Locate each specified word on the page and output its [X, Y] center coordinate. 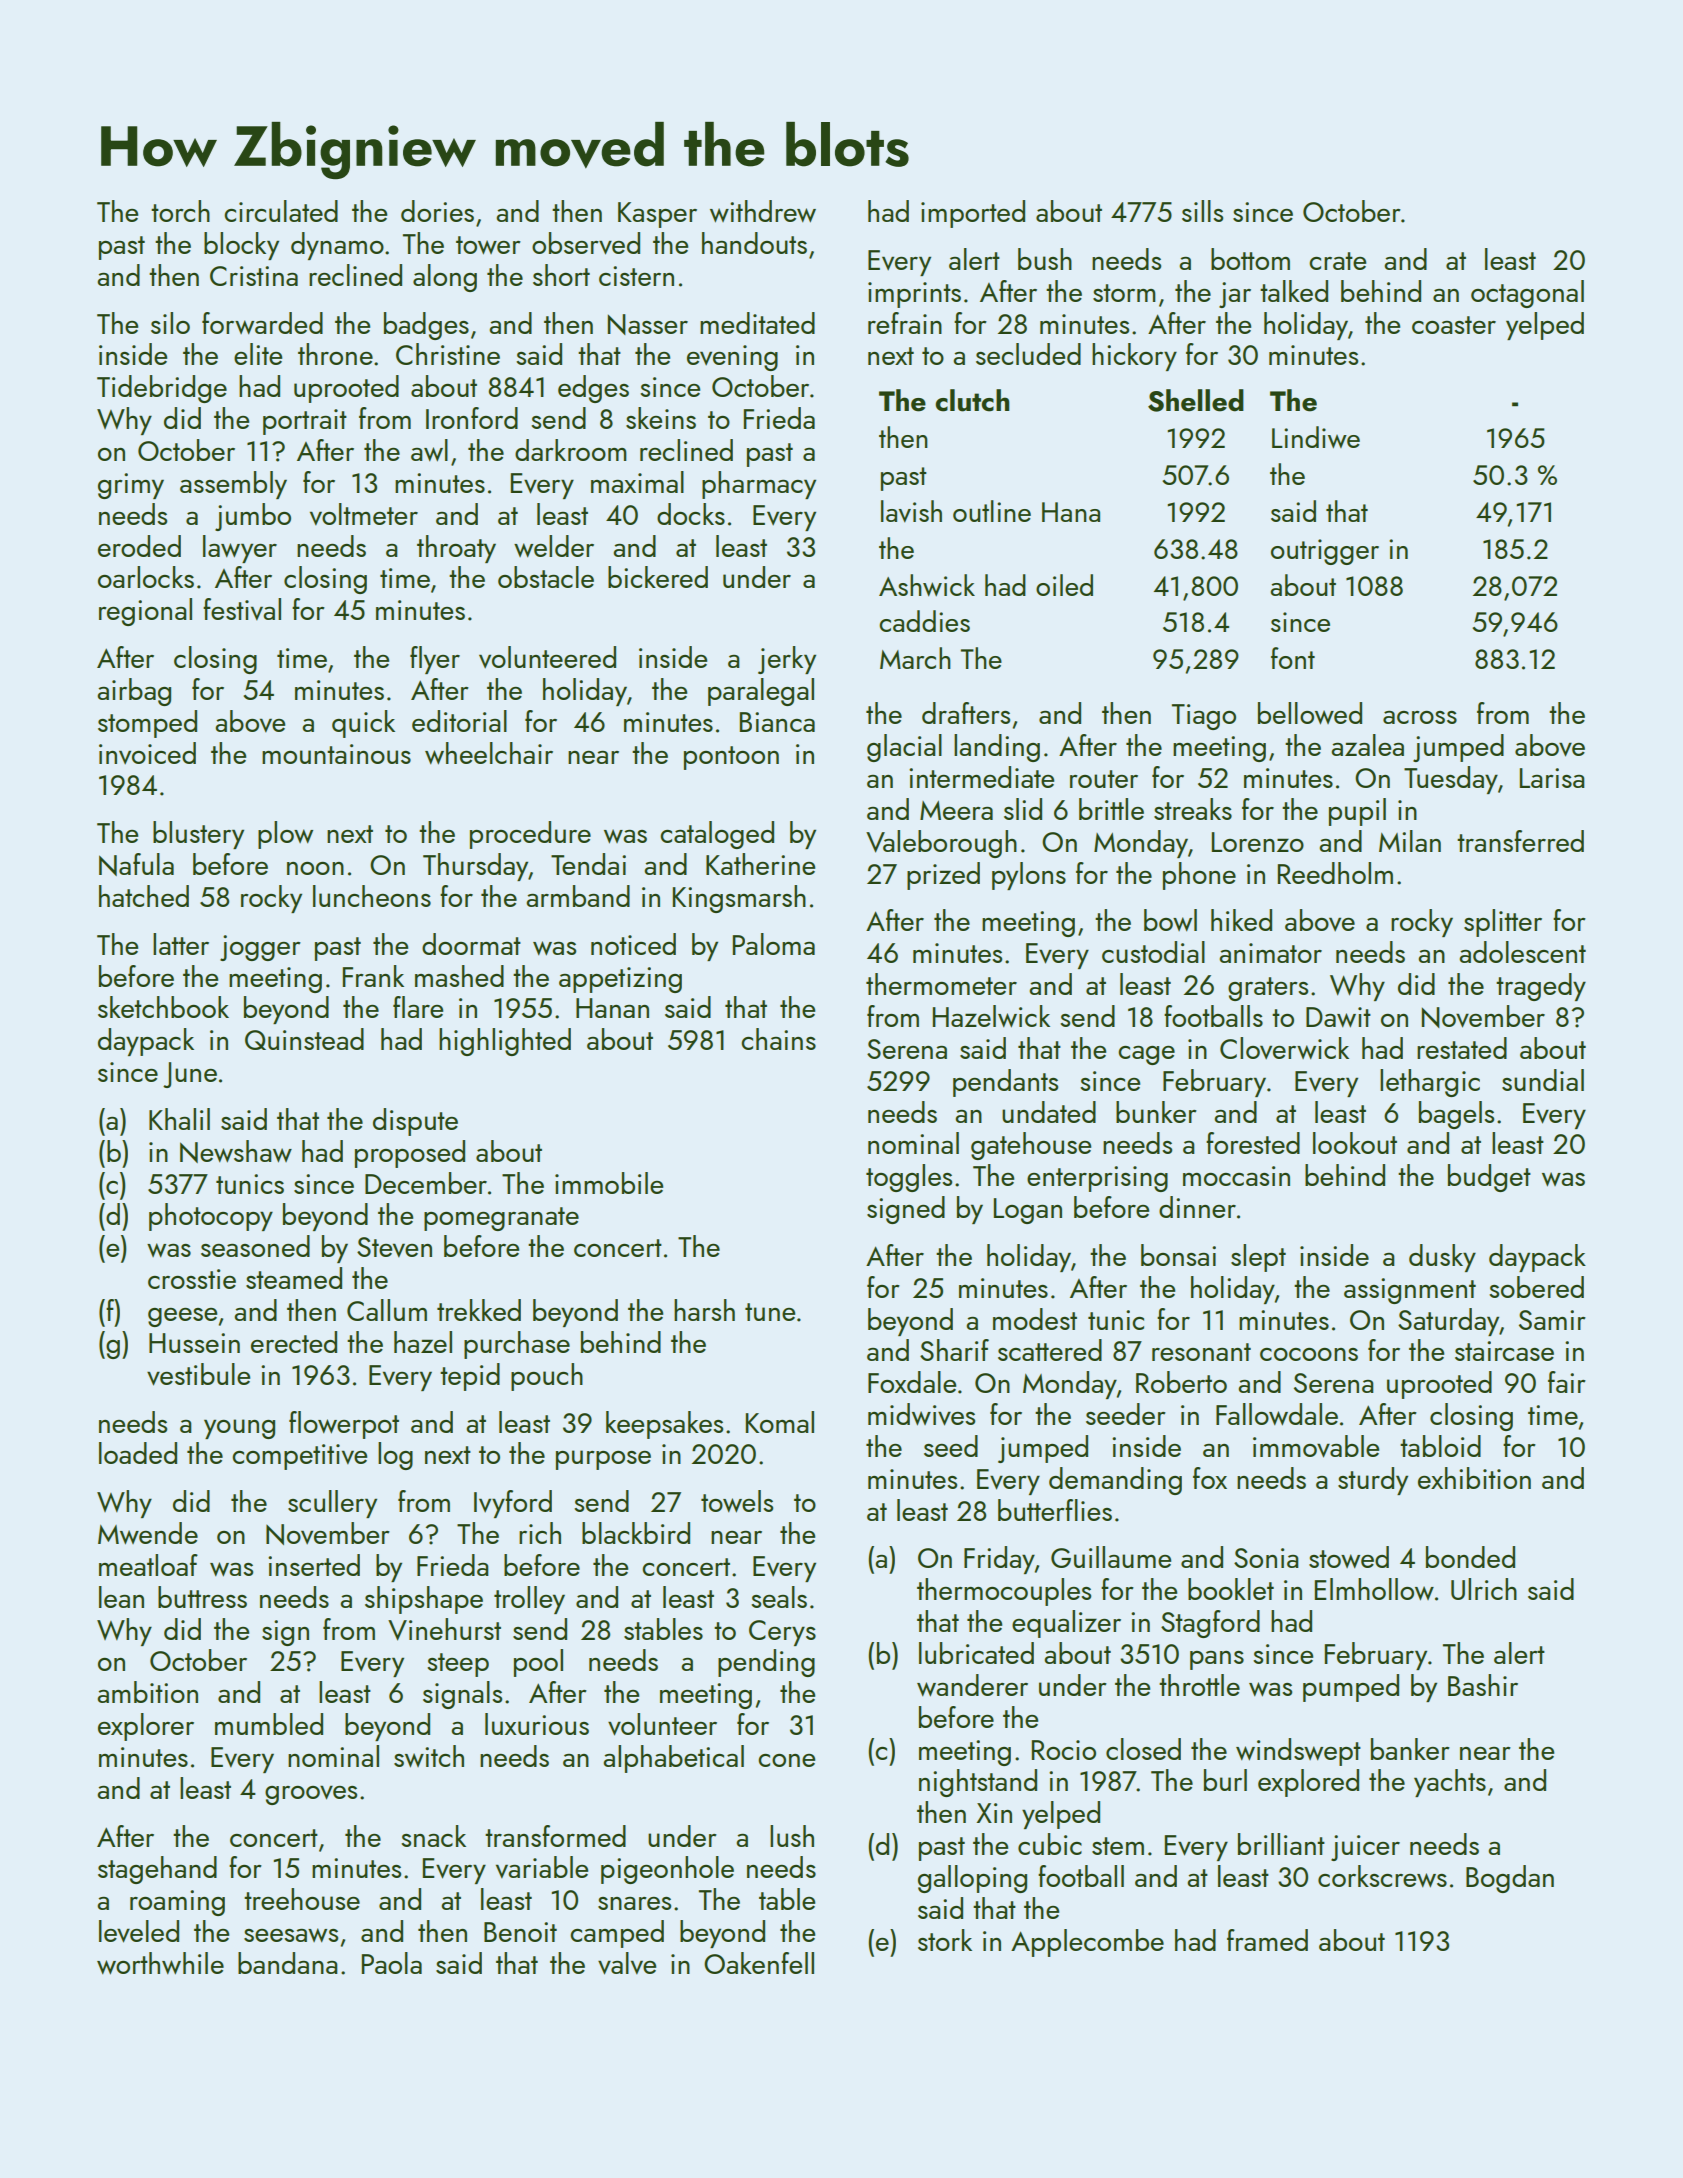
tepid [470, 1377]
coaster [1454, 325]
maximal [637, 482]
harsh [704, 1310]
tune [770, 1312]
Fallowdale [1277, 1414]
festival [242, 609]
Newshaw [236, 1151]
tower [488, 245]
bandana [287, 1963]
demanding [1115, 1481]
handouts [754, 243]
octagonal [1527, 294]
